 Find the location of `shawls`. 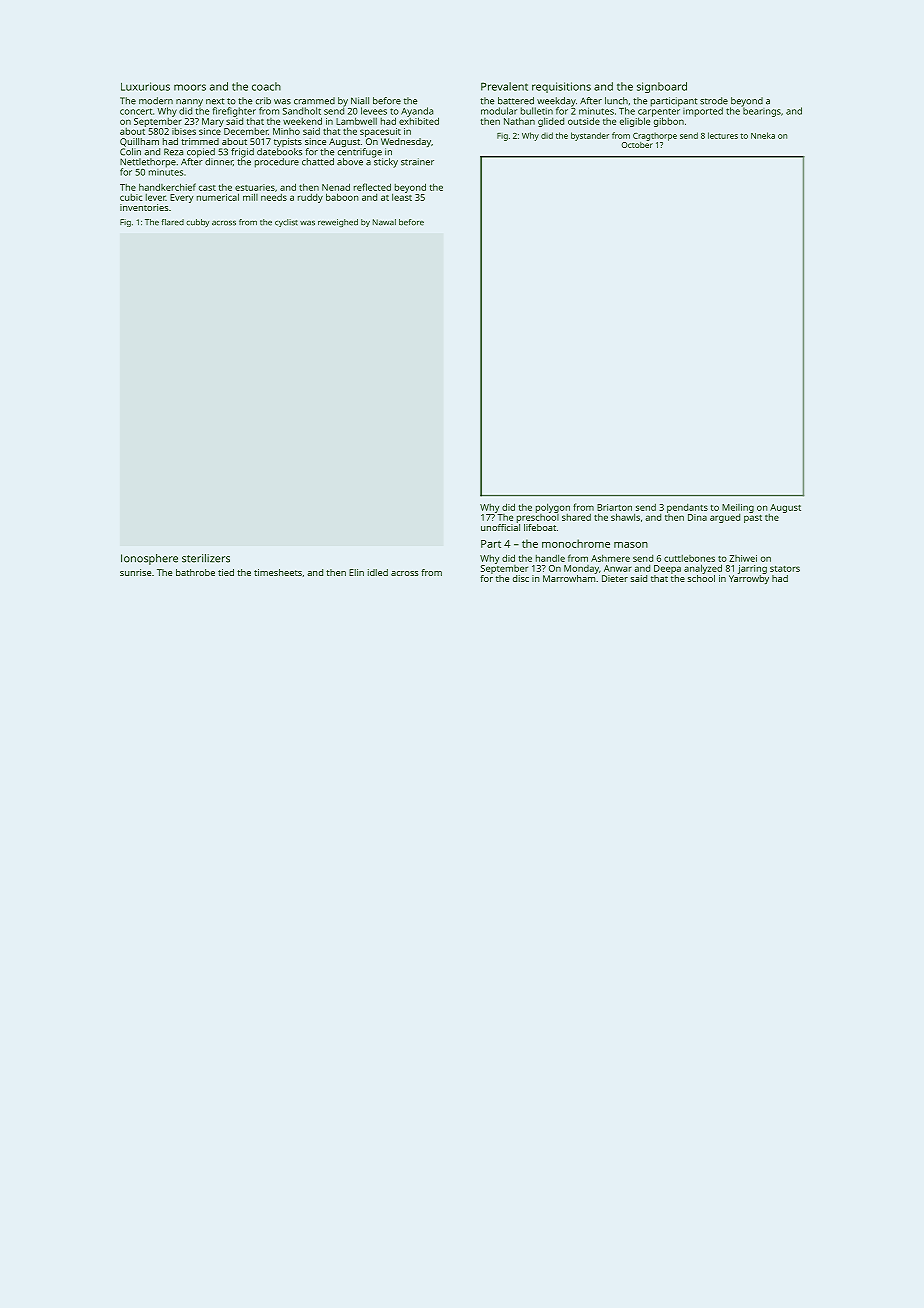

shawls is located at coordinates (625, 517).
